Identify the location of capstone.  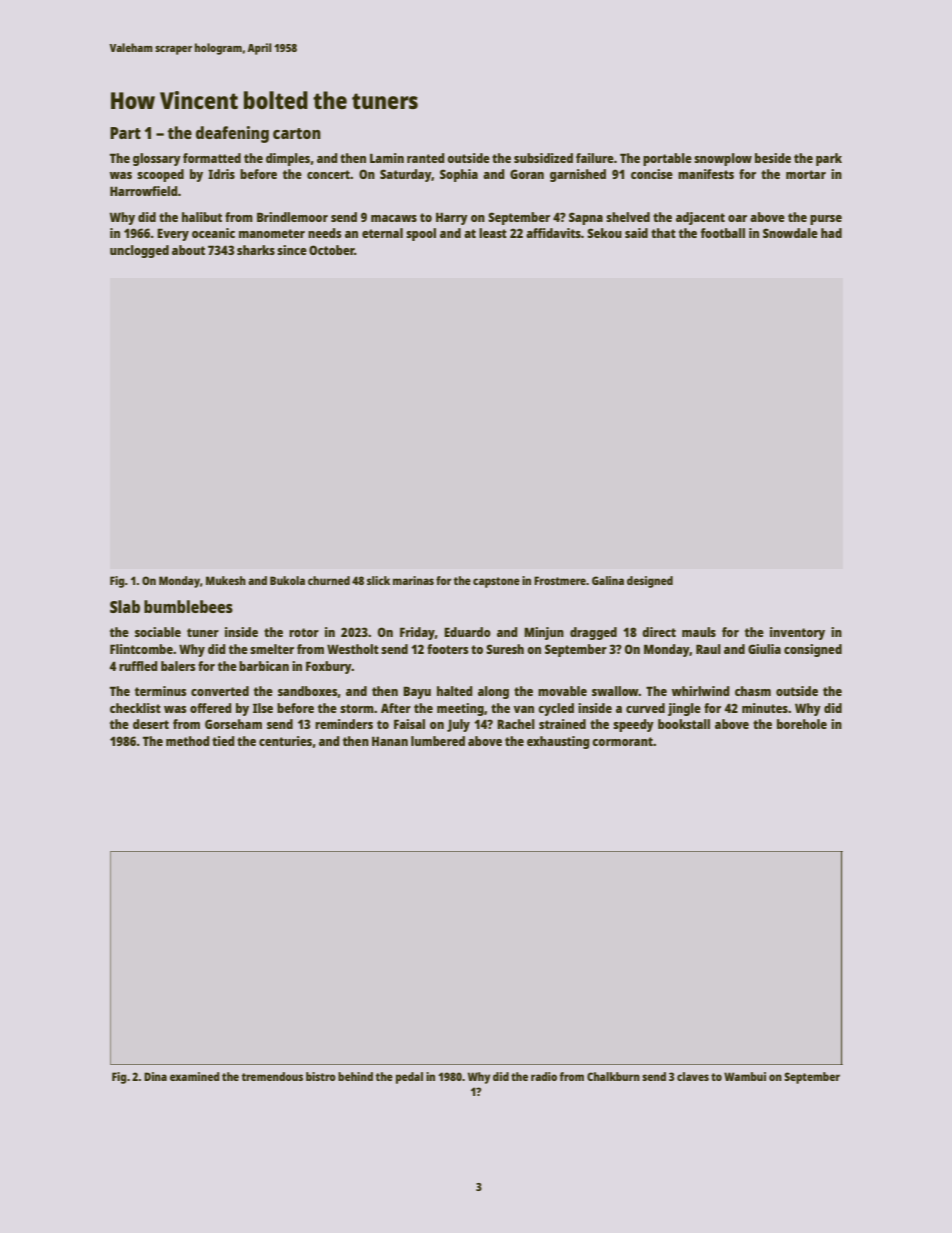
(496, 582).
